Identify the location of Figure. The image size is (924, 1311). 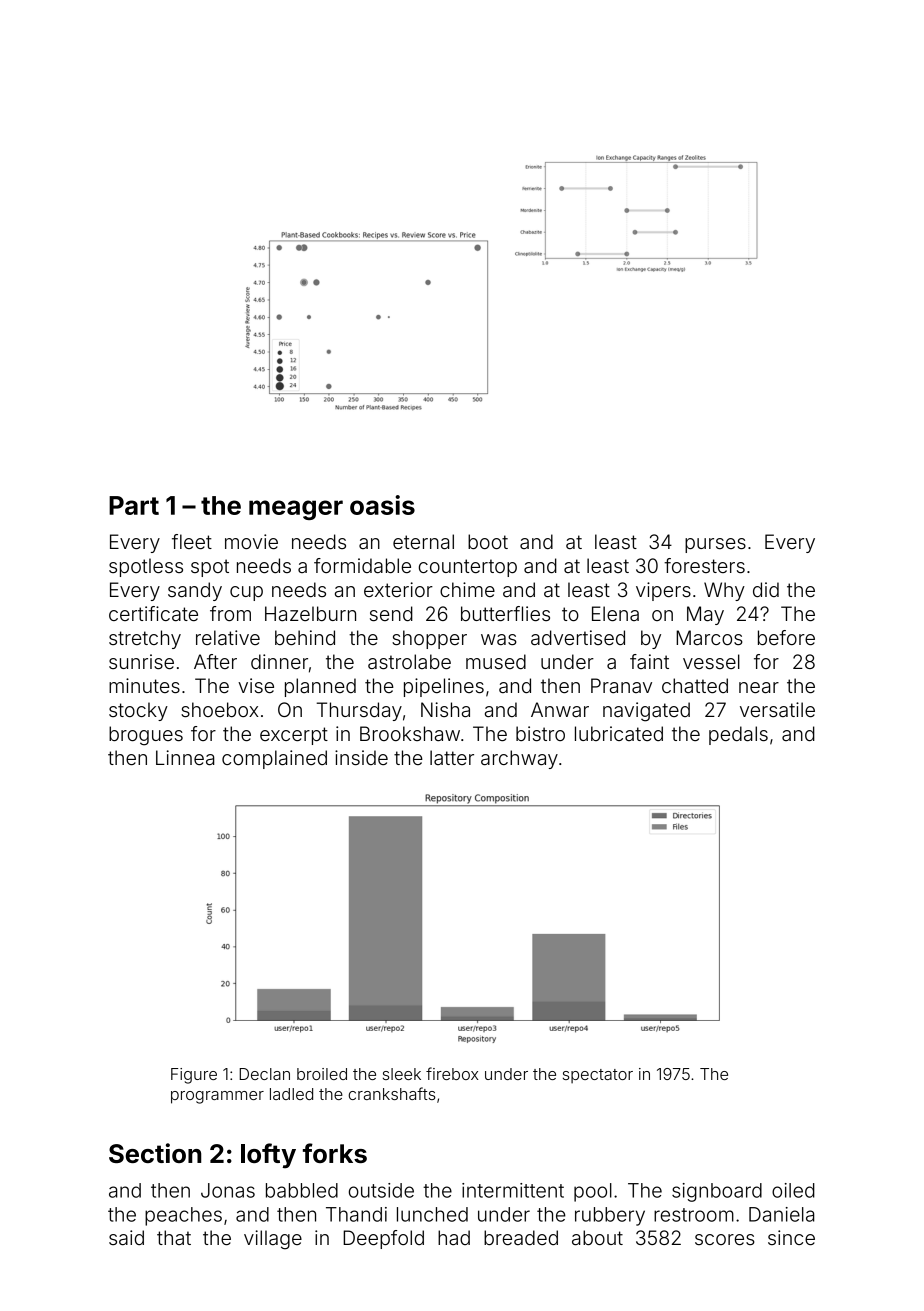
(194, 1076).
